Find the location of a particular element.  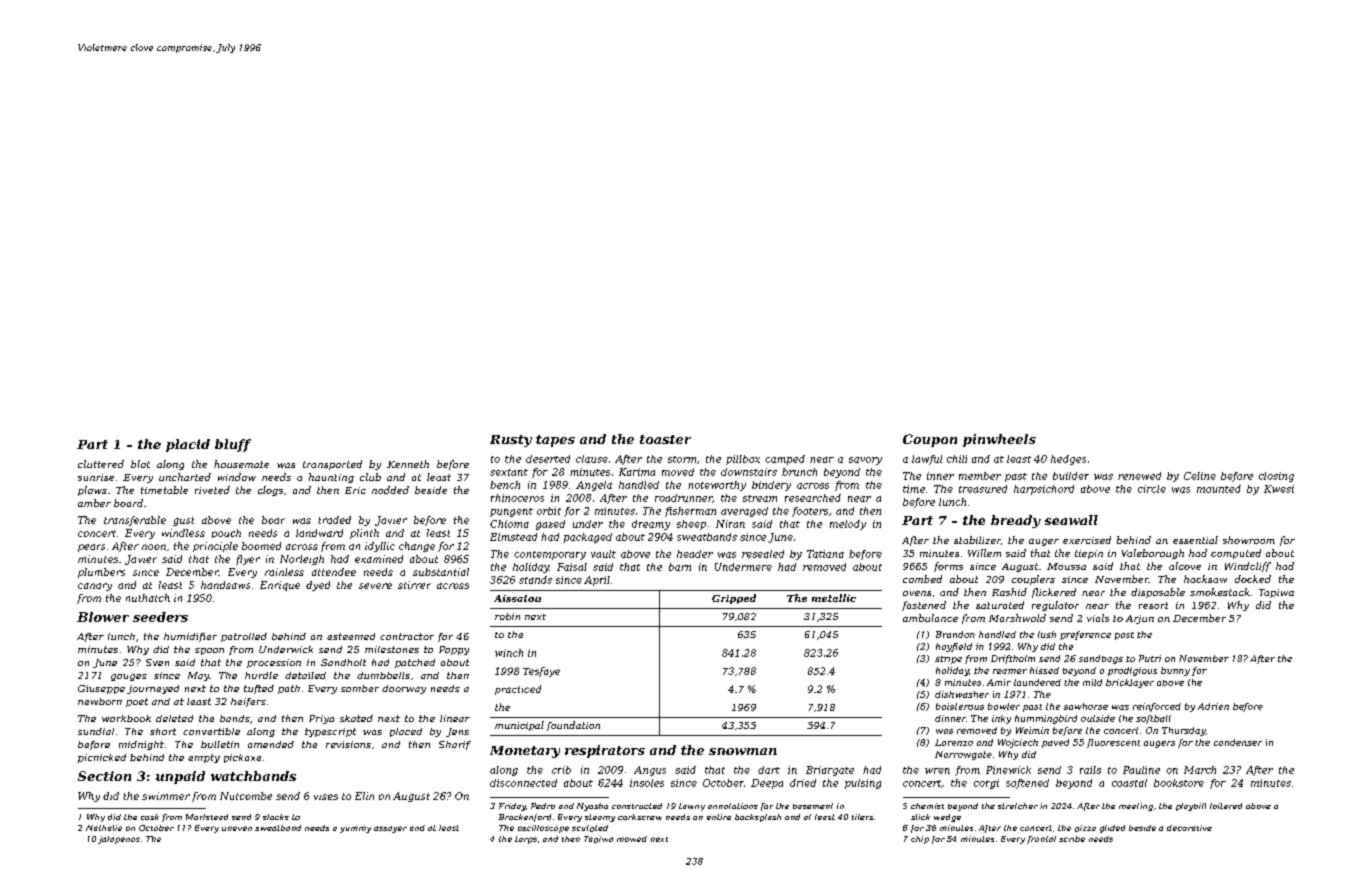

dried is located at coordinates (803, 783).
